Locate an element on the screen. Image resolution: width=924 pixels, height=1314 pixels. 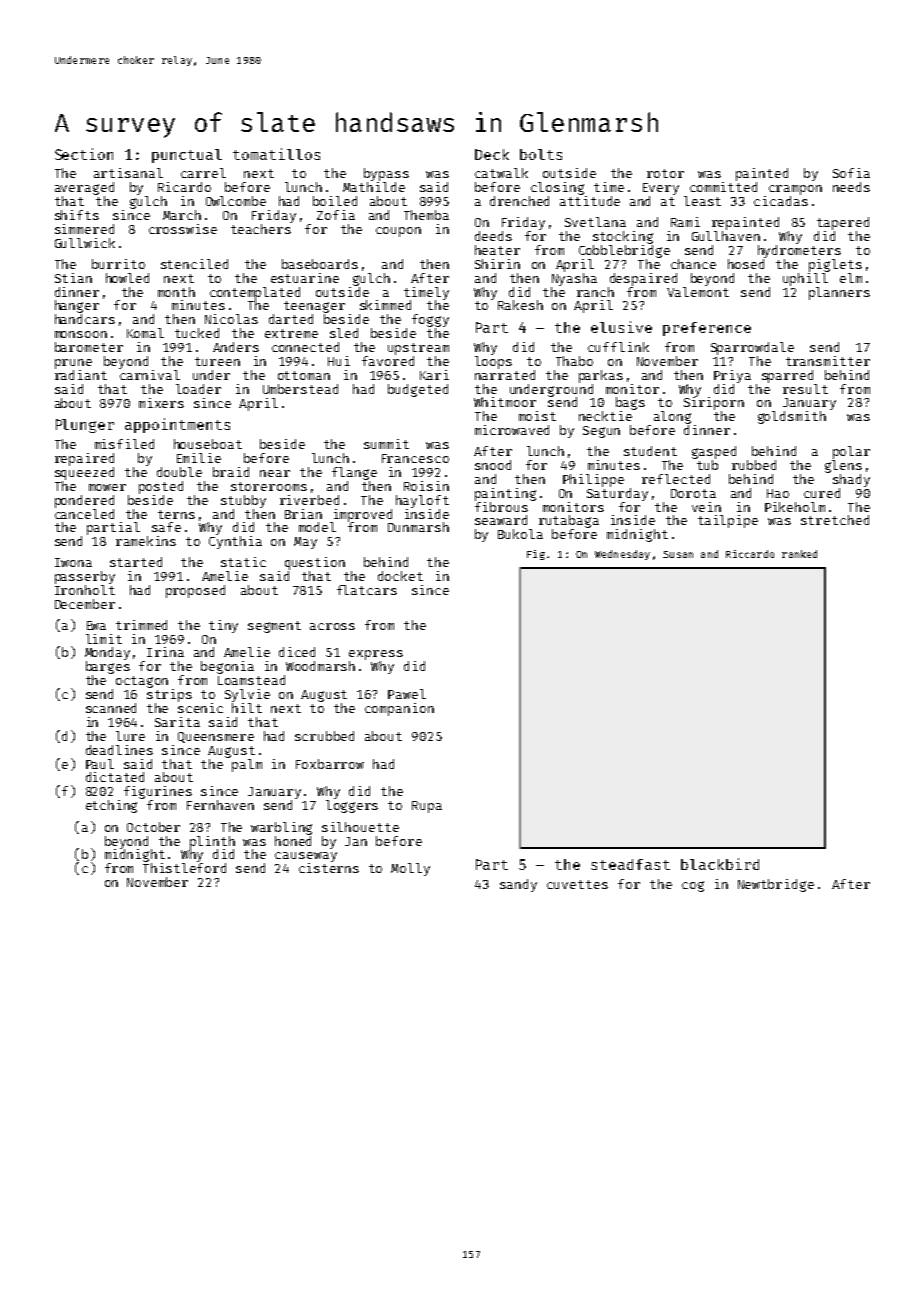
bolts is located at coordinates (541, 154).
